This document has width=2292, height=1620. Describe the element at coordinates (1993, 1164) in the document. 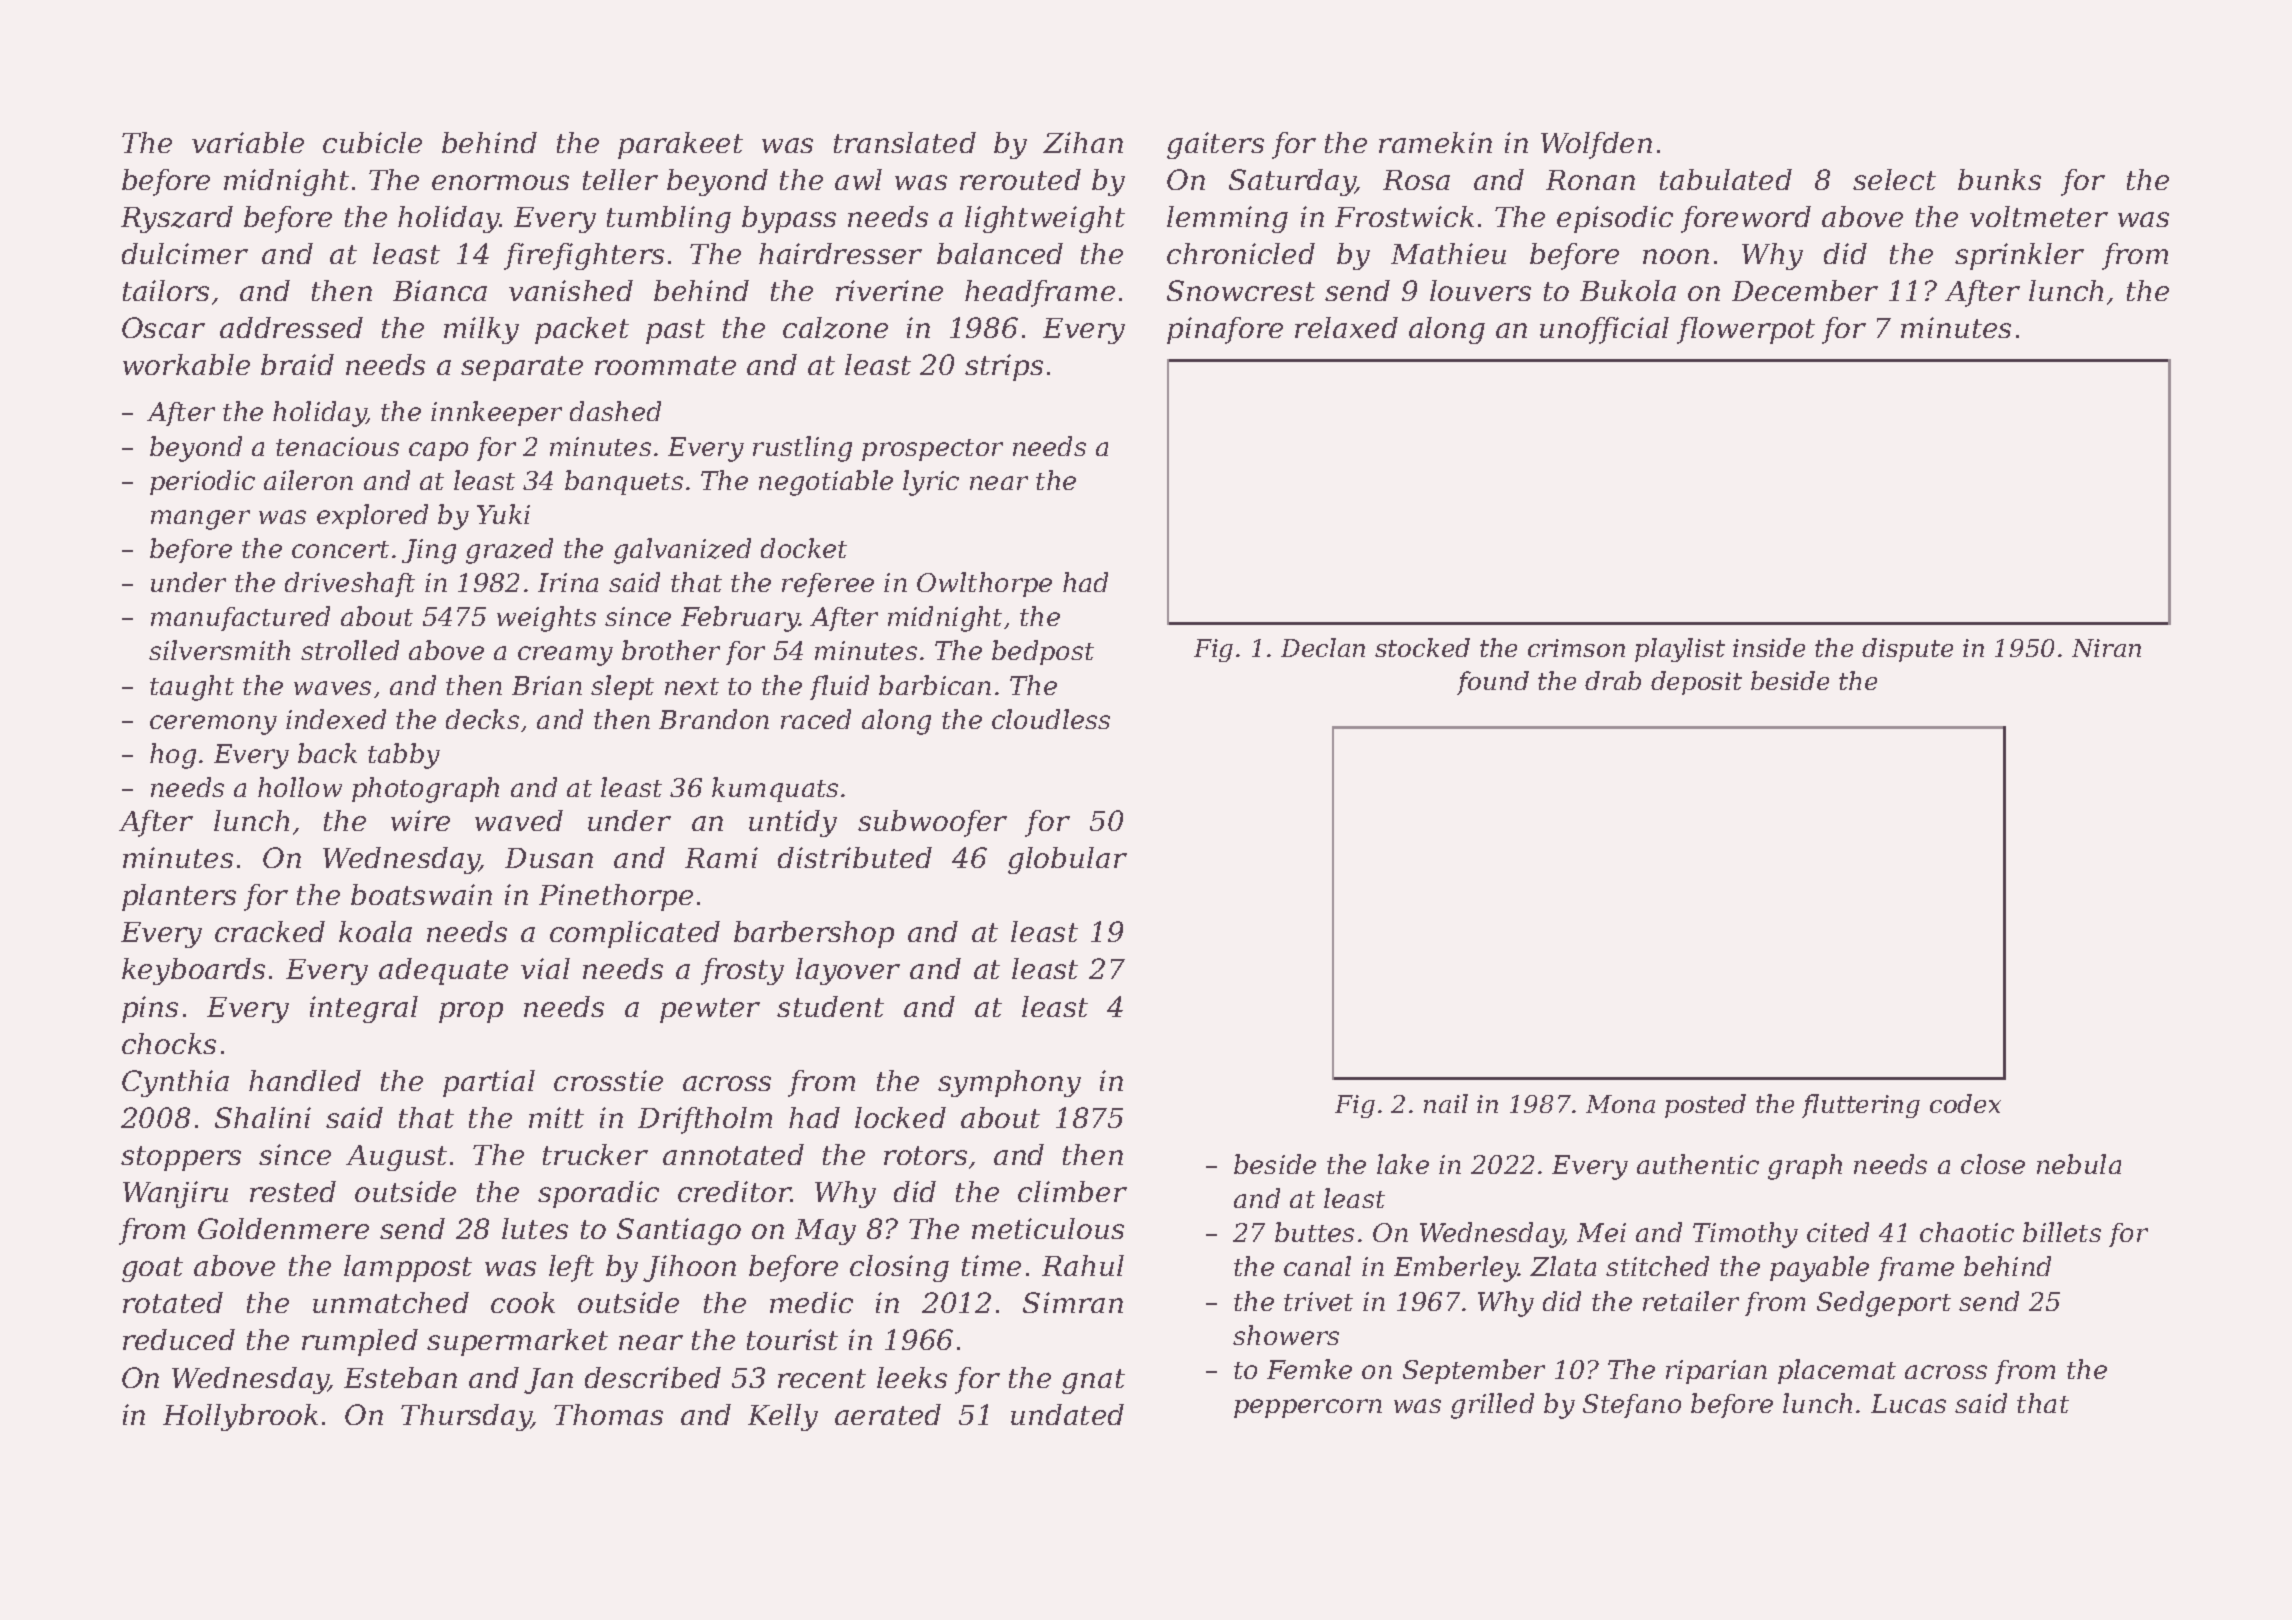

I see `close` at that location.
